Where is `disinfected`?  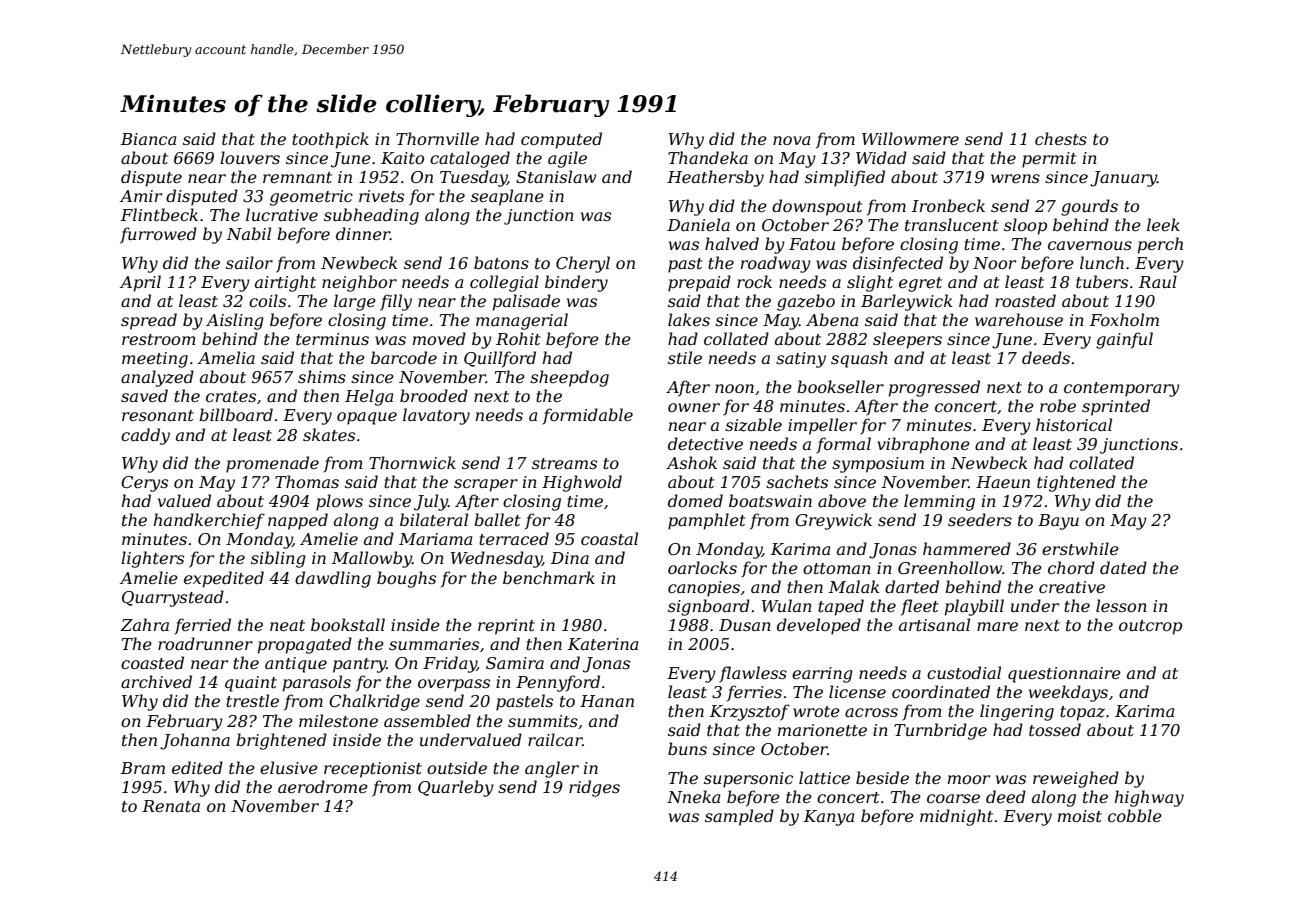 disinfected is located at coordinates (898, 264).
